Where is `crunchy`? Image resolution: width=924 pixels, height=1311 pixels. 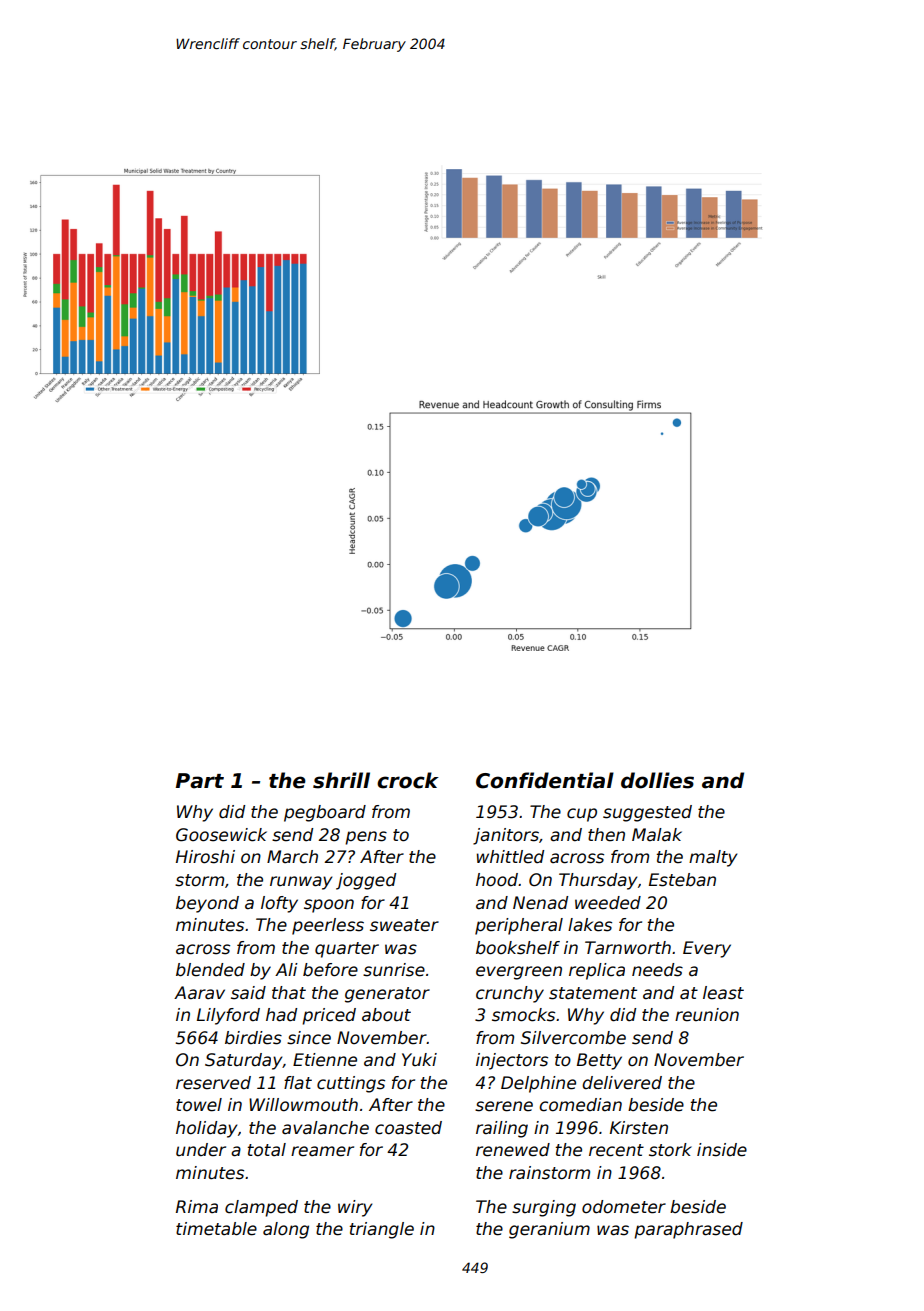 crunchy is located at coordinates (510, 994).
